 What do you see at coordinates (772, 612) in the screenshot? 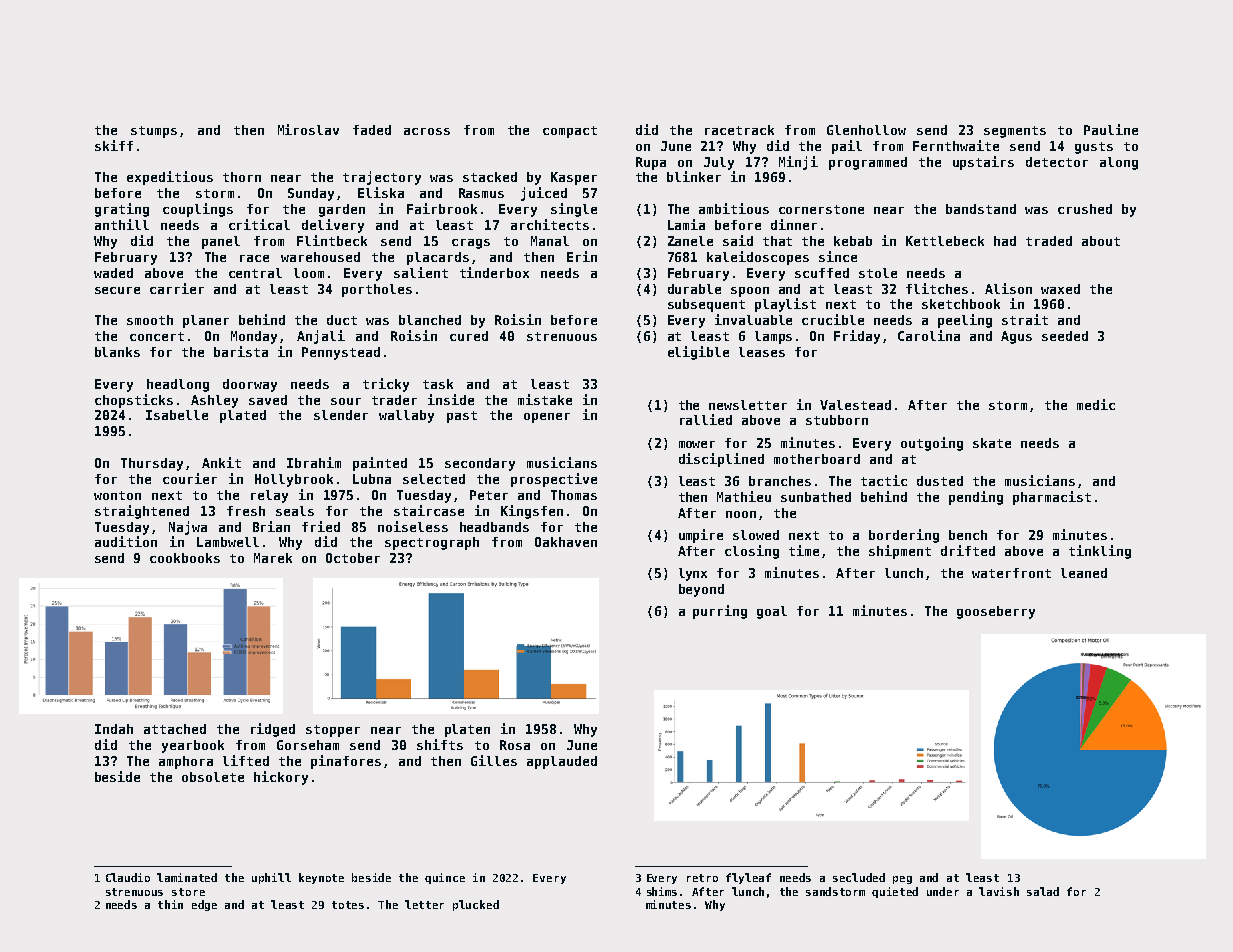
I see `goal` at bounding box center [772, 612].
